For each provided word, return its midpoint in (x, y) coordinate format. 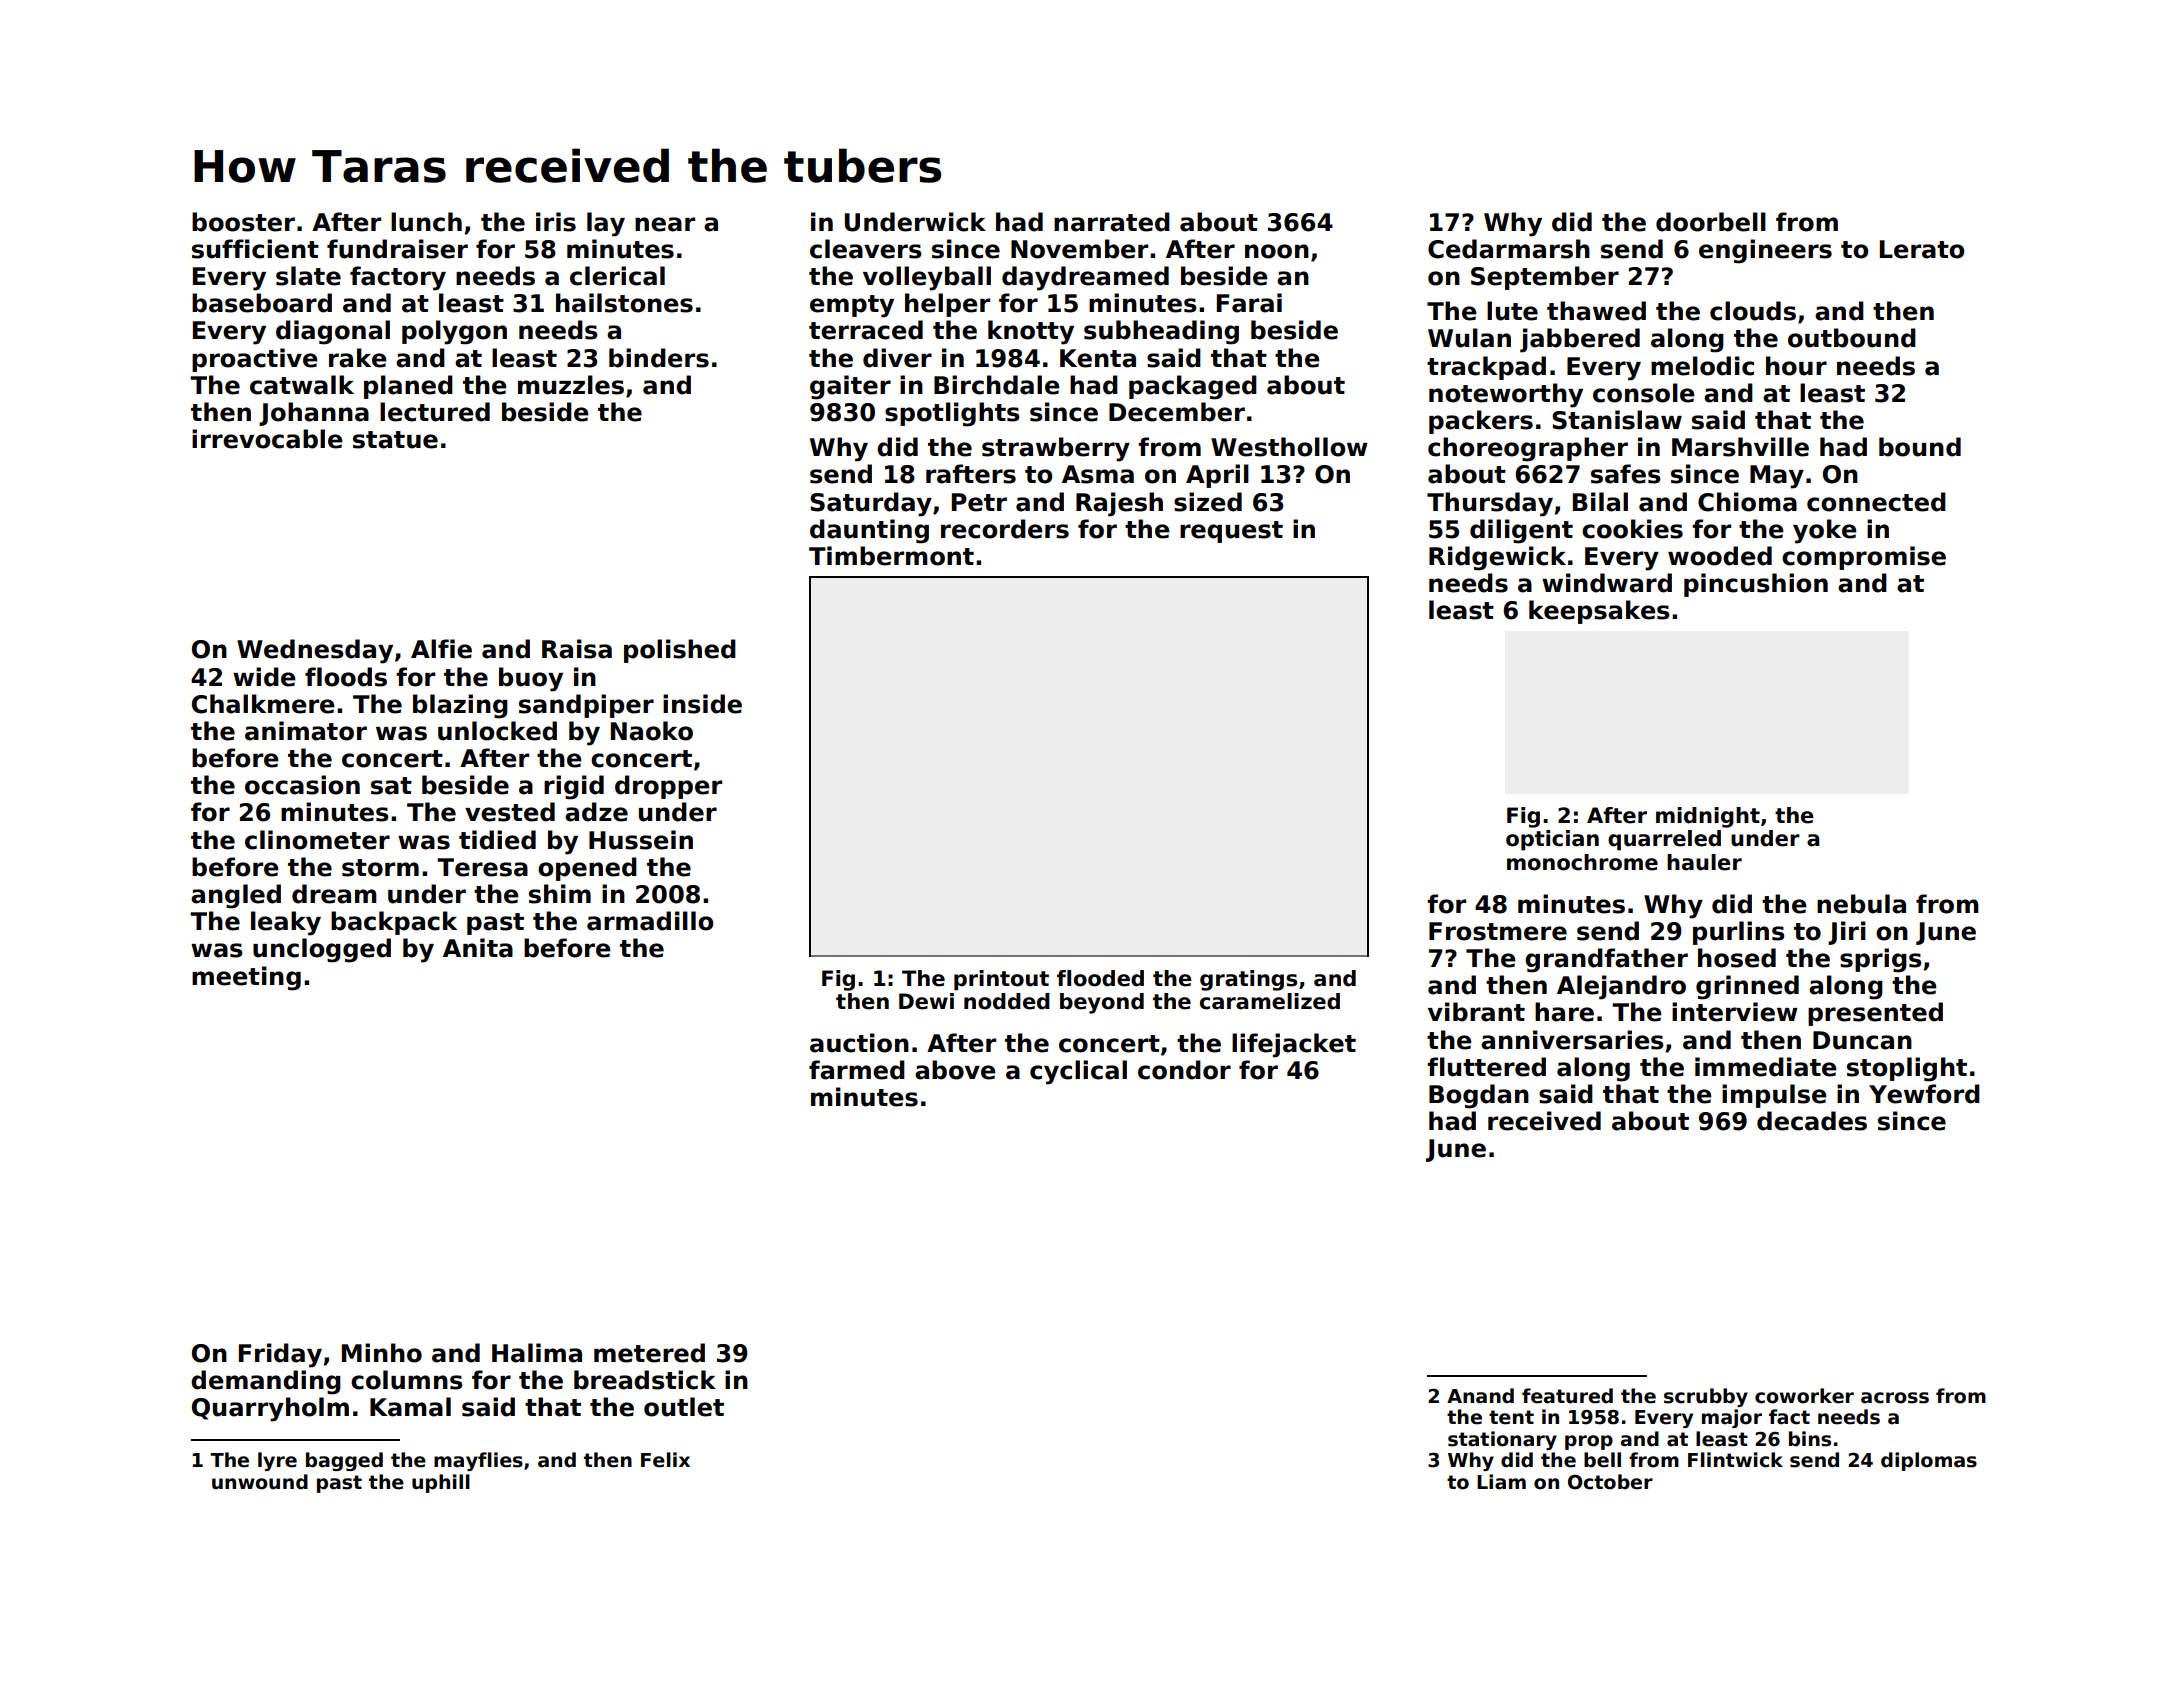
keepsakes (1599, 612)
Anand (1480, 1396)
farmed (857, 1070)
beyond (1102, 1003)
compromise (1864, 558)
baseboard (262, 303)
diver (897, 358)
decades (1812, 1121)
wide (264, 677)
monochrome (1582, 862)
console (1643, 393)
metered (649, 1353)
